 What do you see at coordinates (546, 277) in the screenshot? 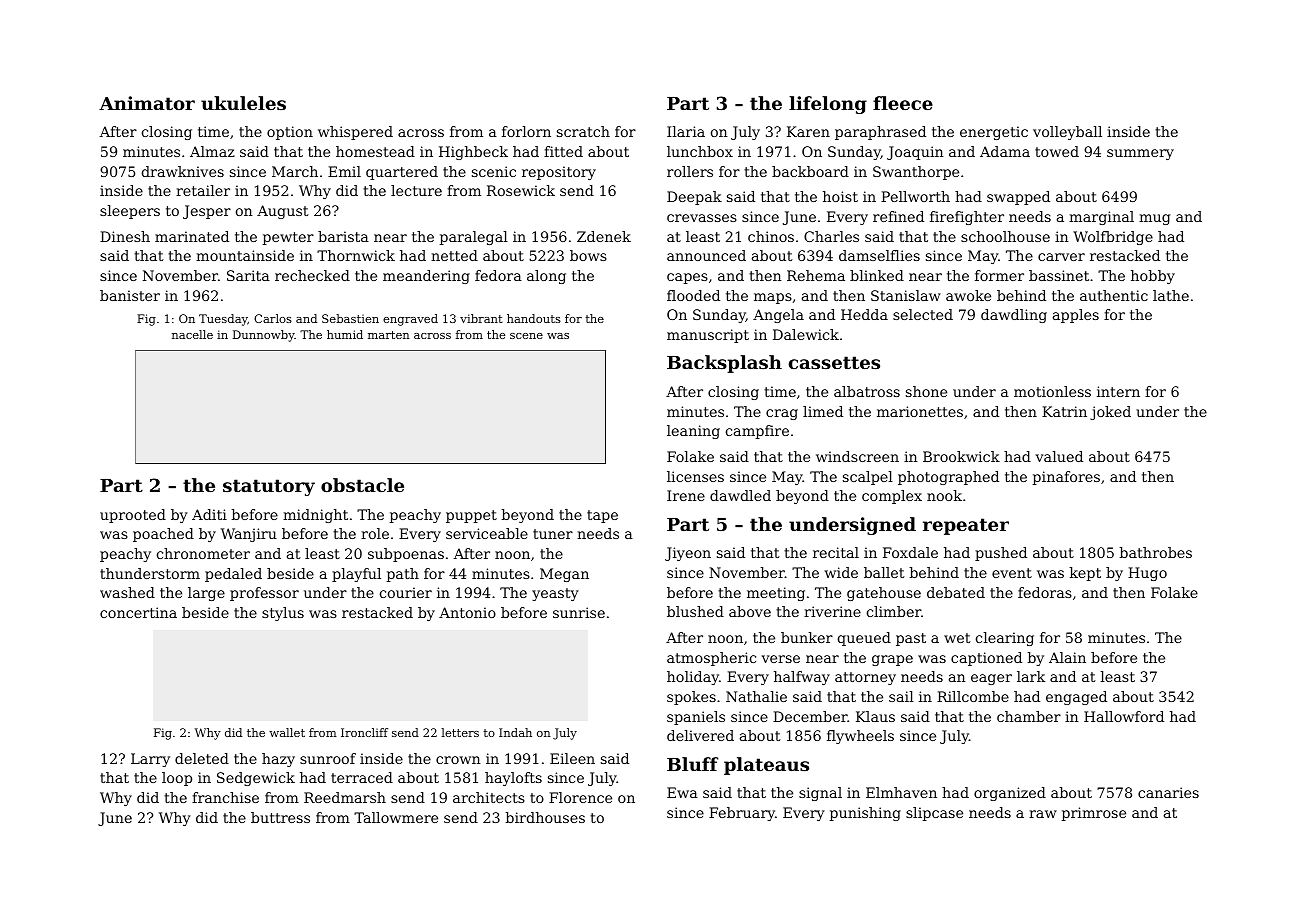
I see `along` at bounding box center [546, 277].
